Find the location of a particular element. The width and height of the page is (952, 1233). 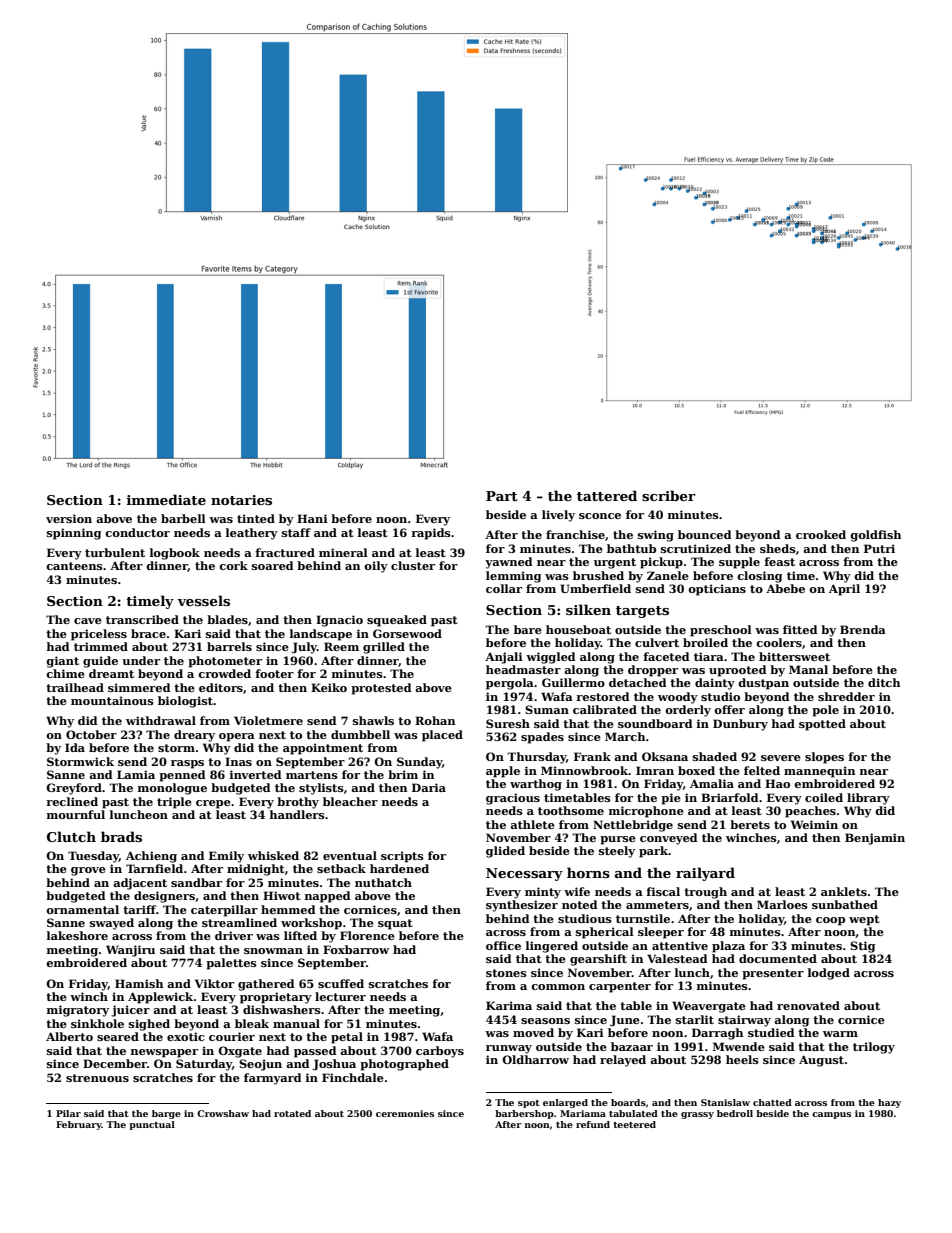

dreary is located at coordinates (194, 736).
